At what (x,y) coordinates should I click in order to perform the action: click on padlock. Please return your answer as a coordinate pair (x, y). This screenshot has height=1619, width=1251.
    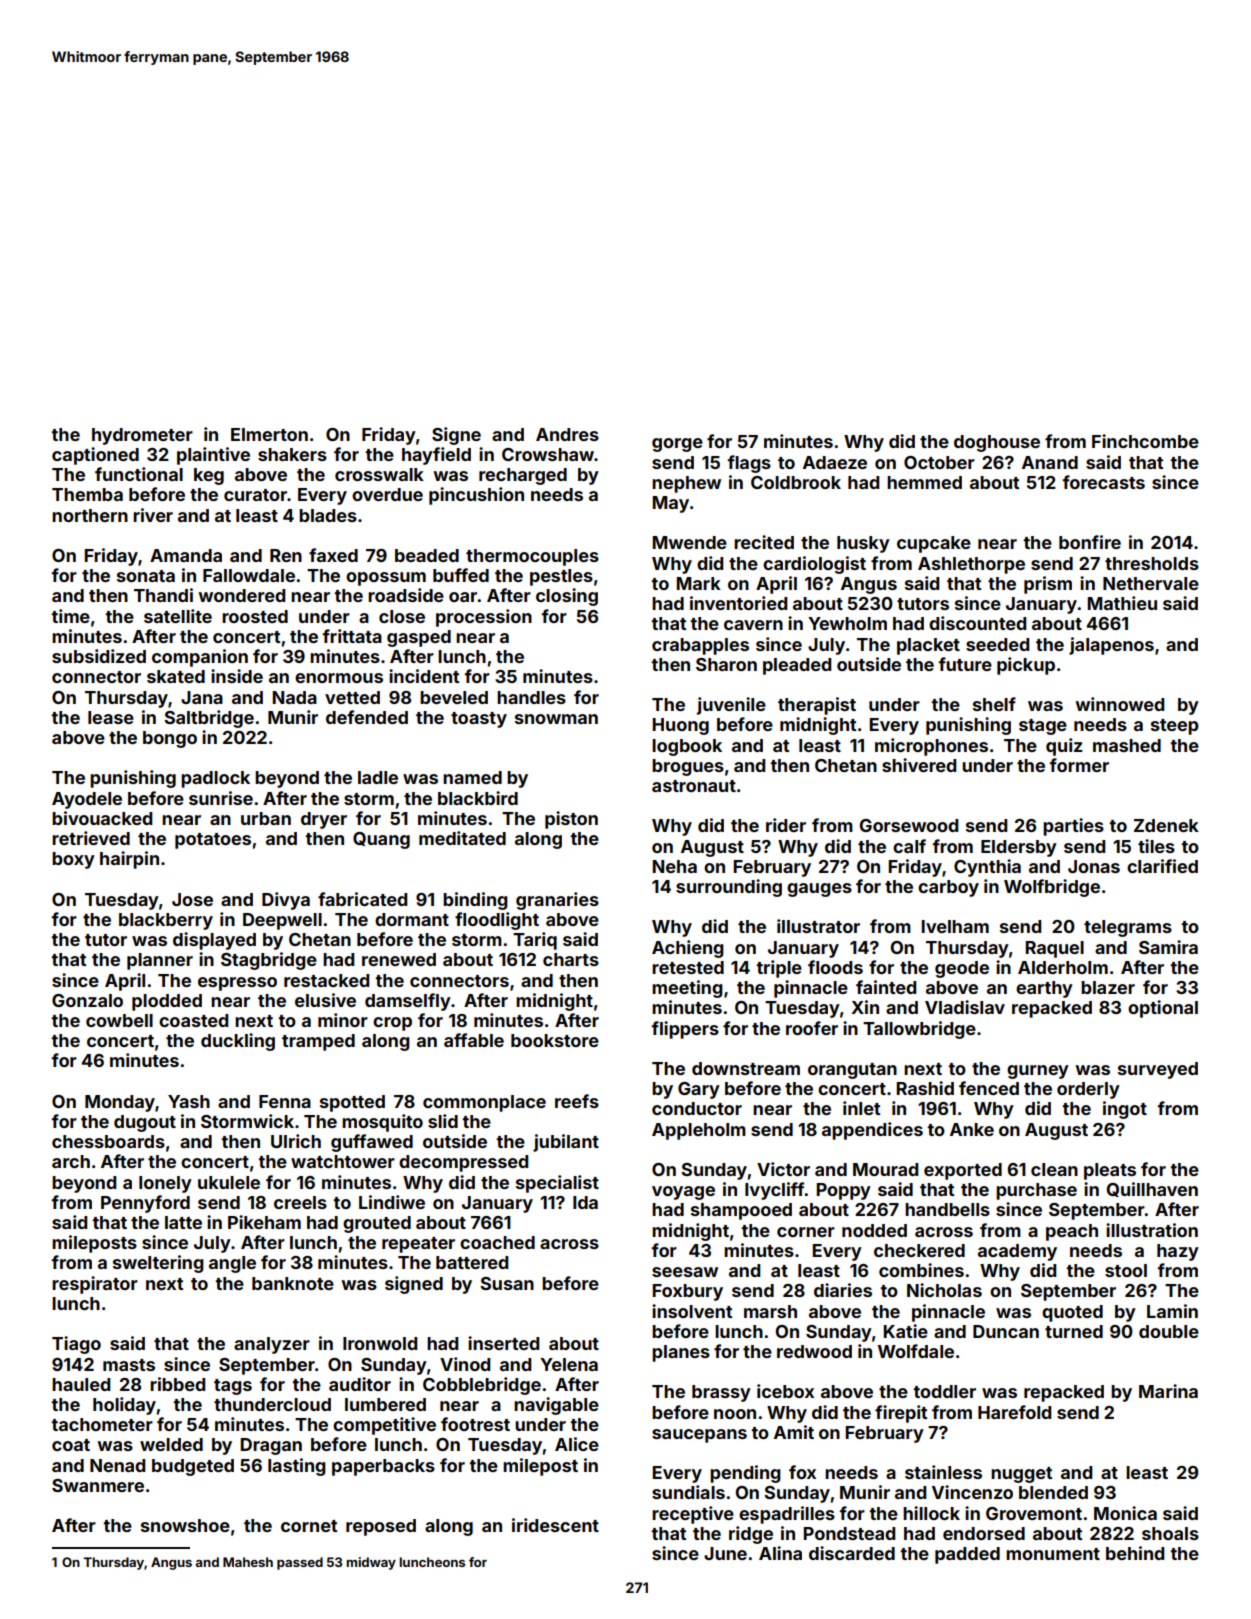
    Looking at the image, I should click on (215, 779).
